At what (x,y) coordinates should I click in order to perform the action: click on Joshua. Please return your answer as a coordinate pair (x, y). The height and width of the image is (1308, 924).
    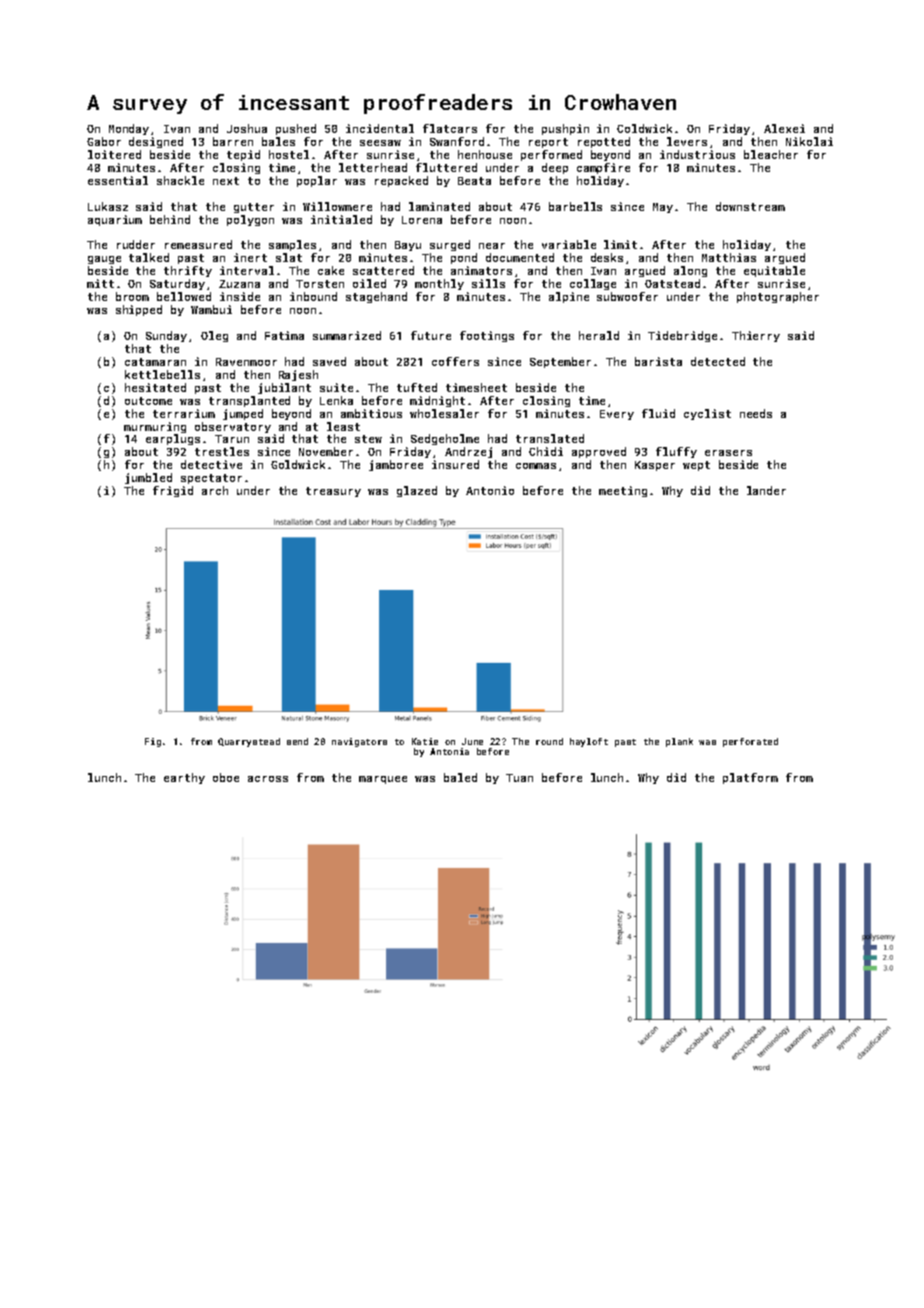
    Looking at the image, I should click on (247, 128).
